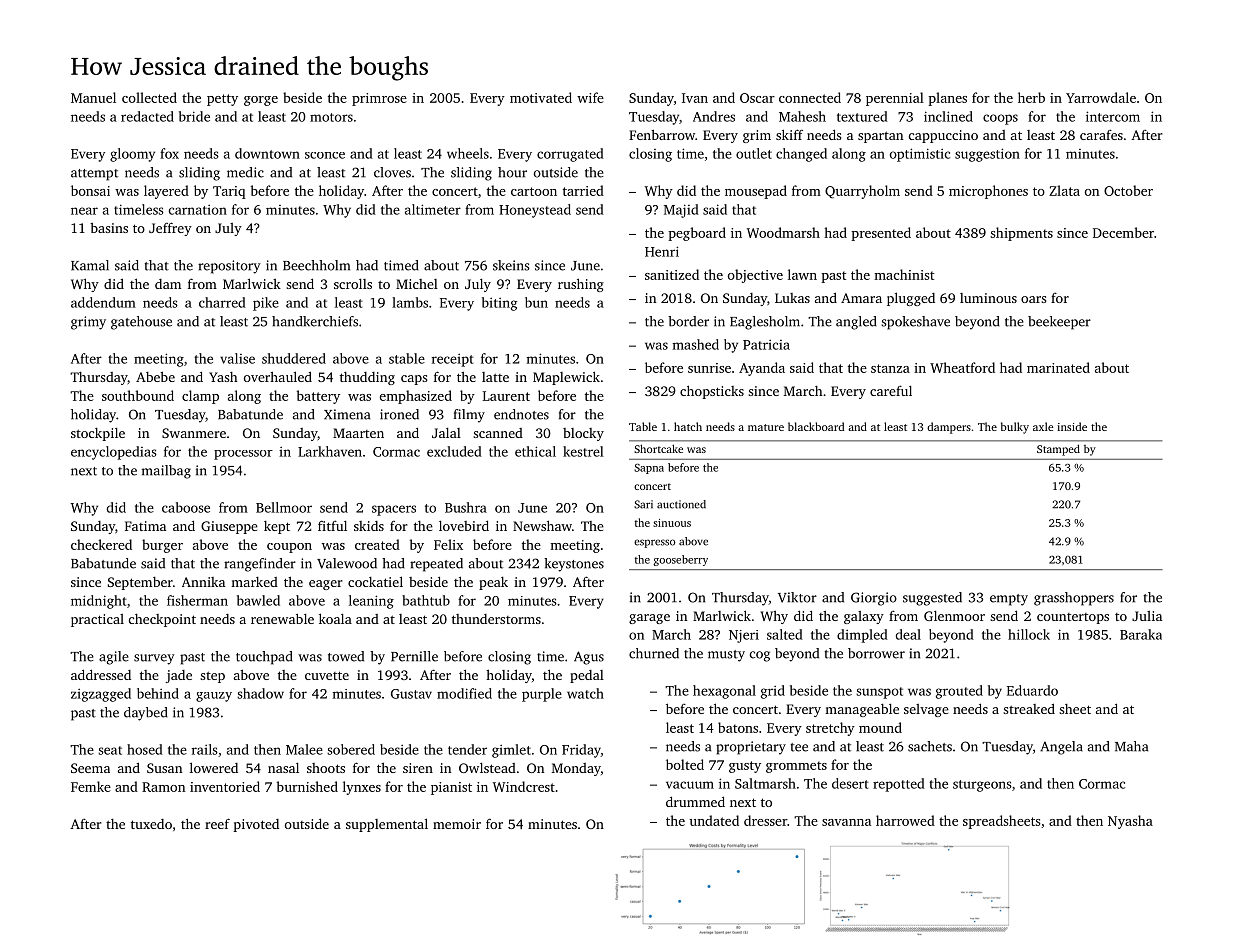 This image has height=952, width=1233. I want to click on Stamped, so click(1058, 450).
